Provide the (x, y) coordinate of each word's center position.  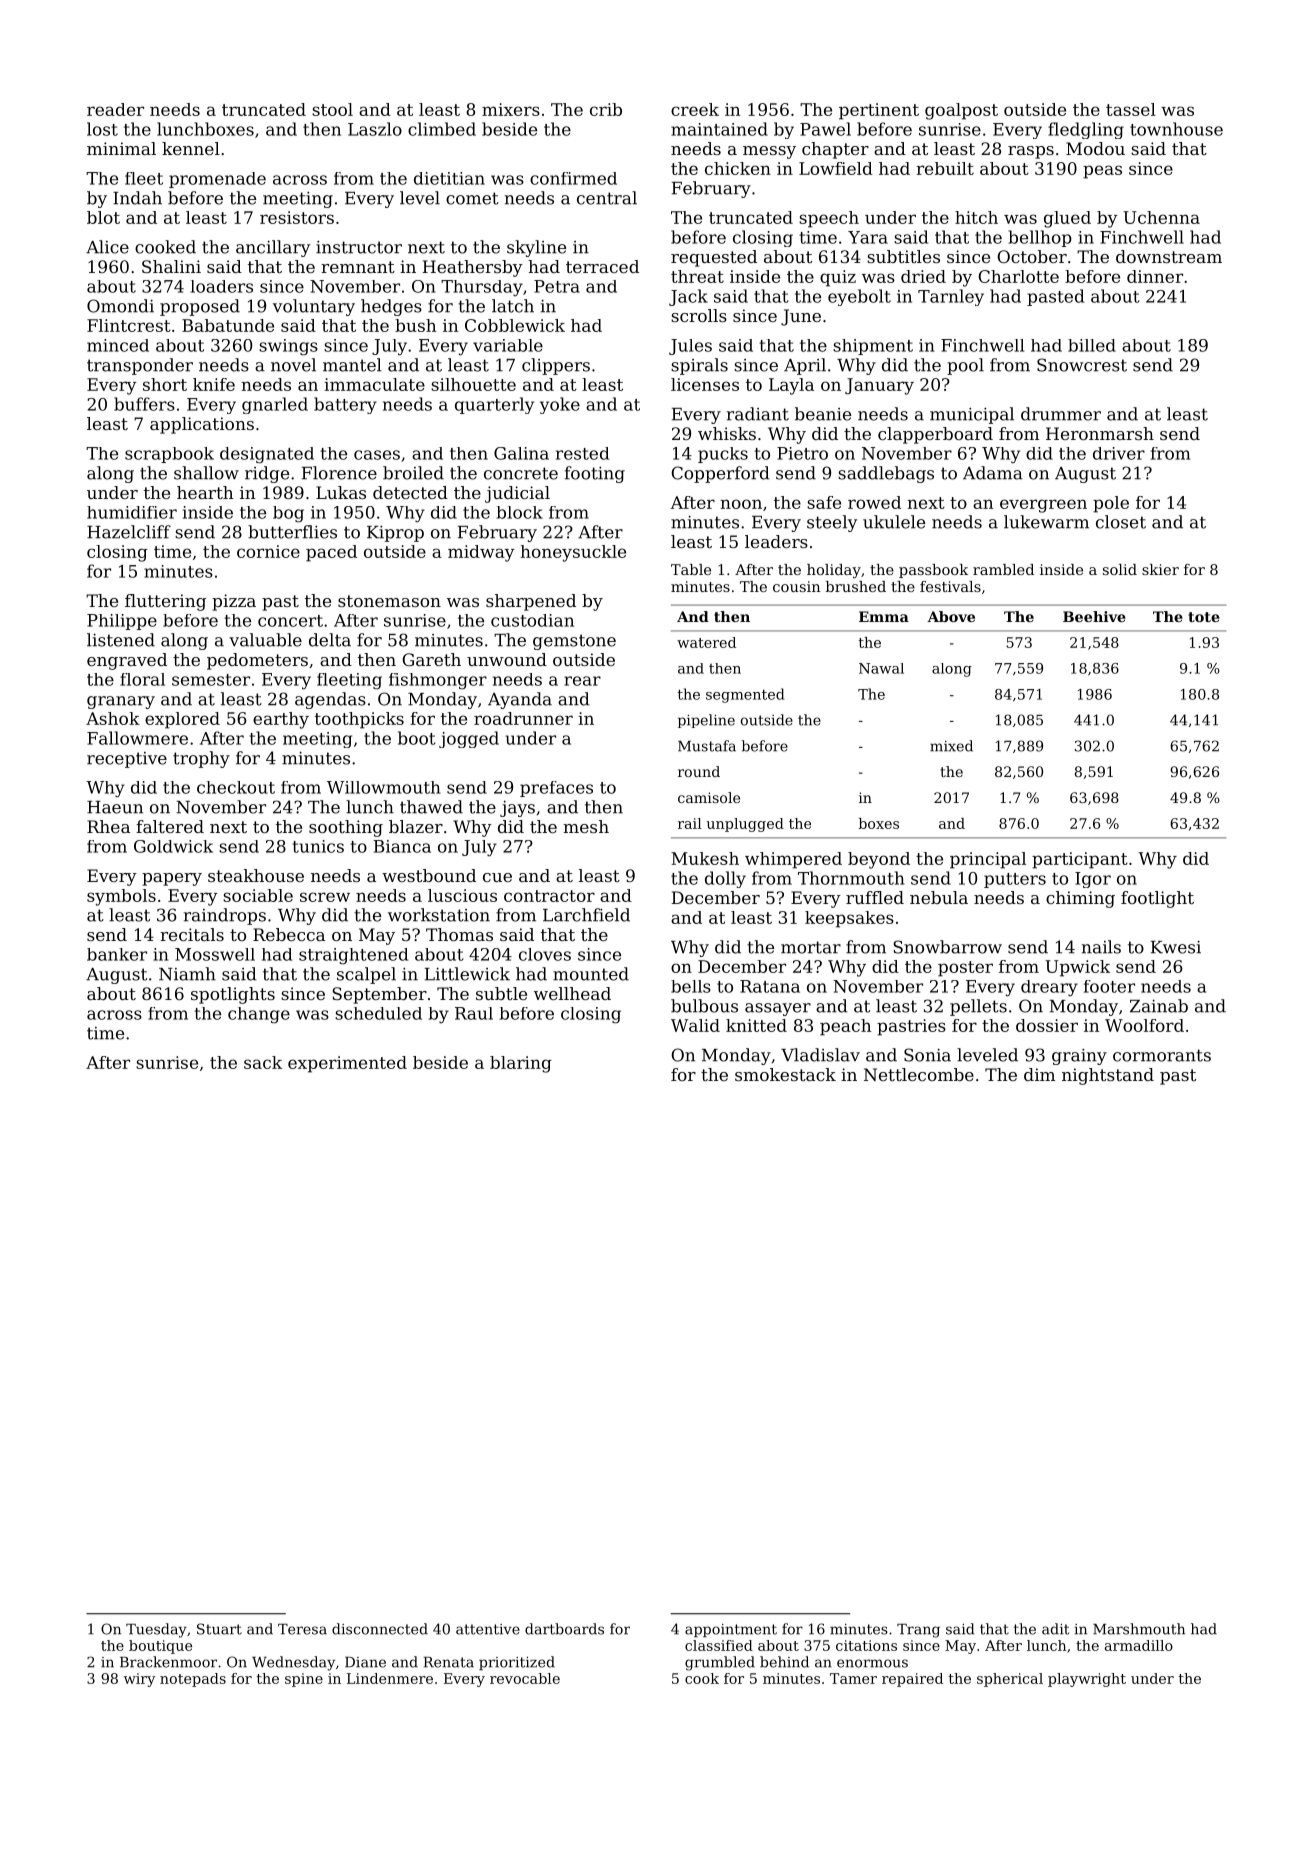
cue (497, 877)
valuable (265, 640)
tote (1204, 617)
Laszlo (375, 129)
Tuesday (156, 1630)
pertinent (879, 111)
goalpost (961, 111)
